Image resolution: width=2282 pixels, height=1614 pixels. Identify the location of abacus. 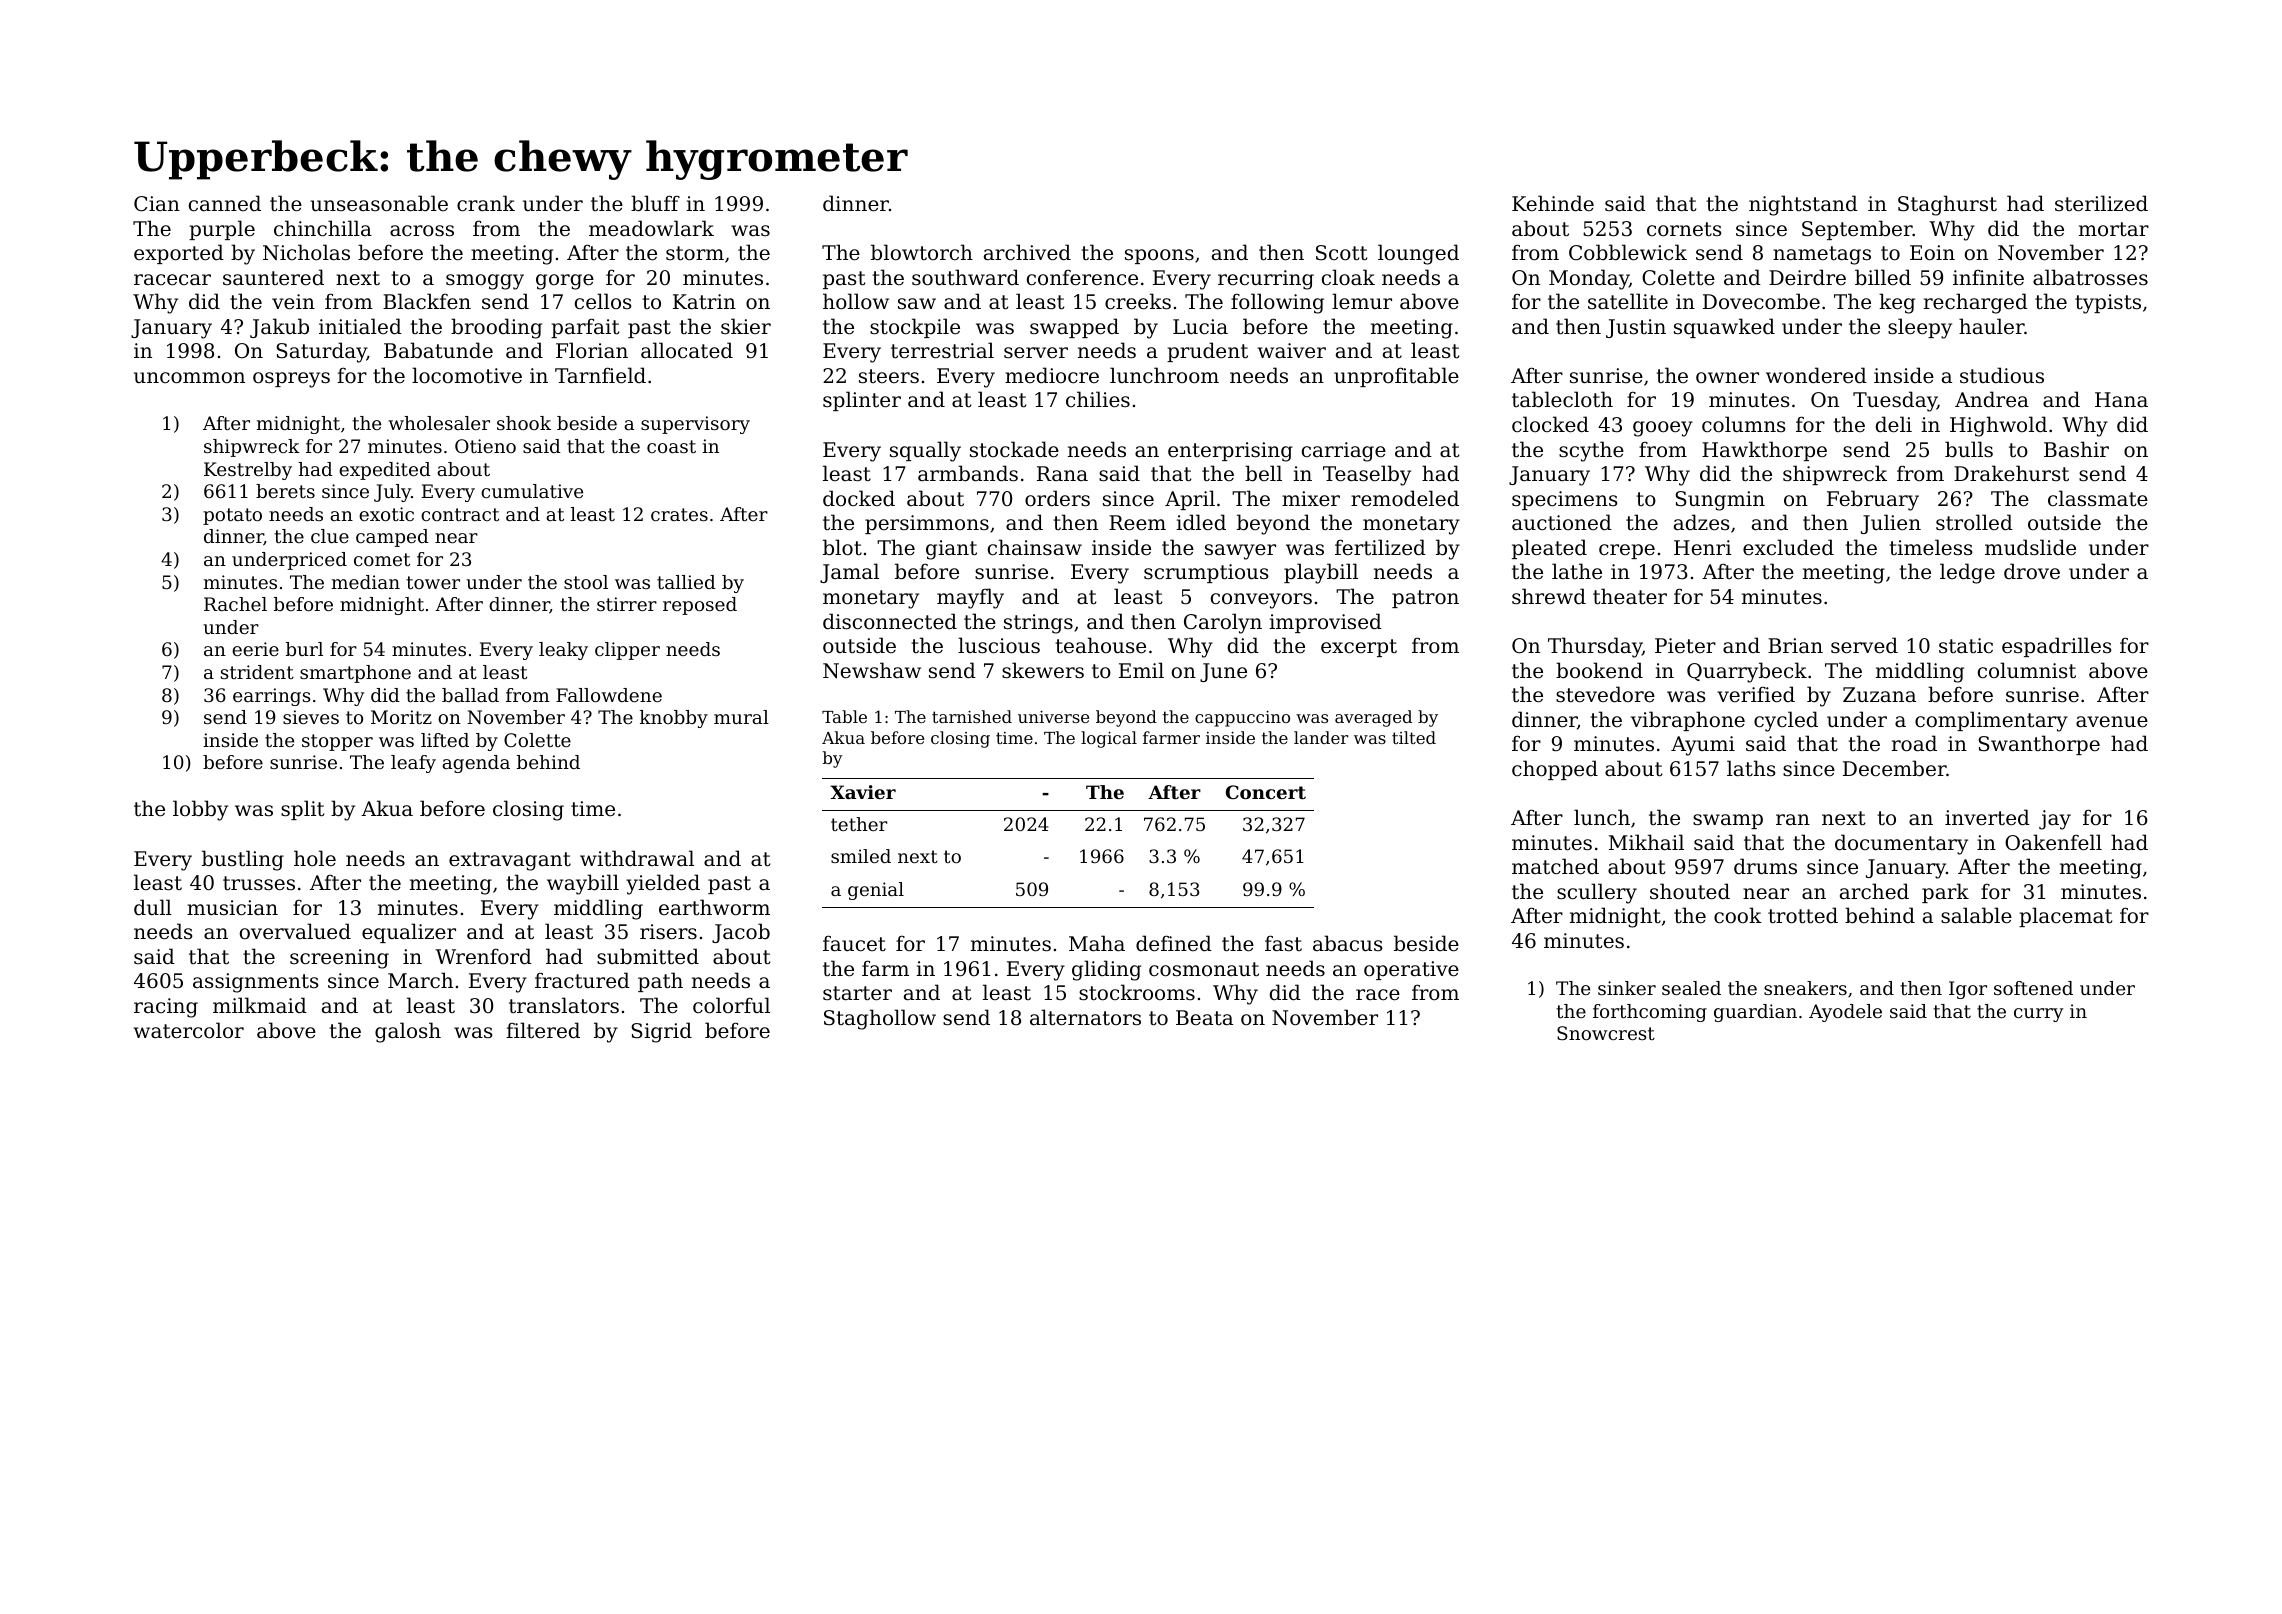
(1347, 943).
